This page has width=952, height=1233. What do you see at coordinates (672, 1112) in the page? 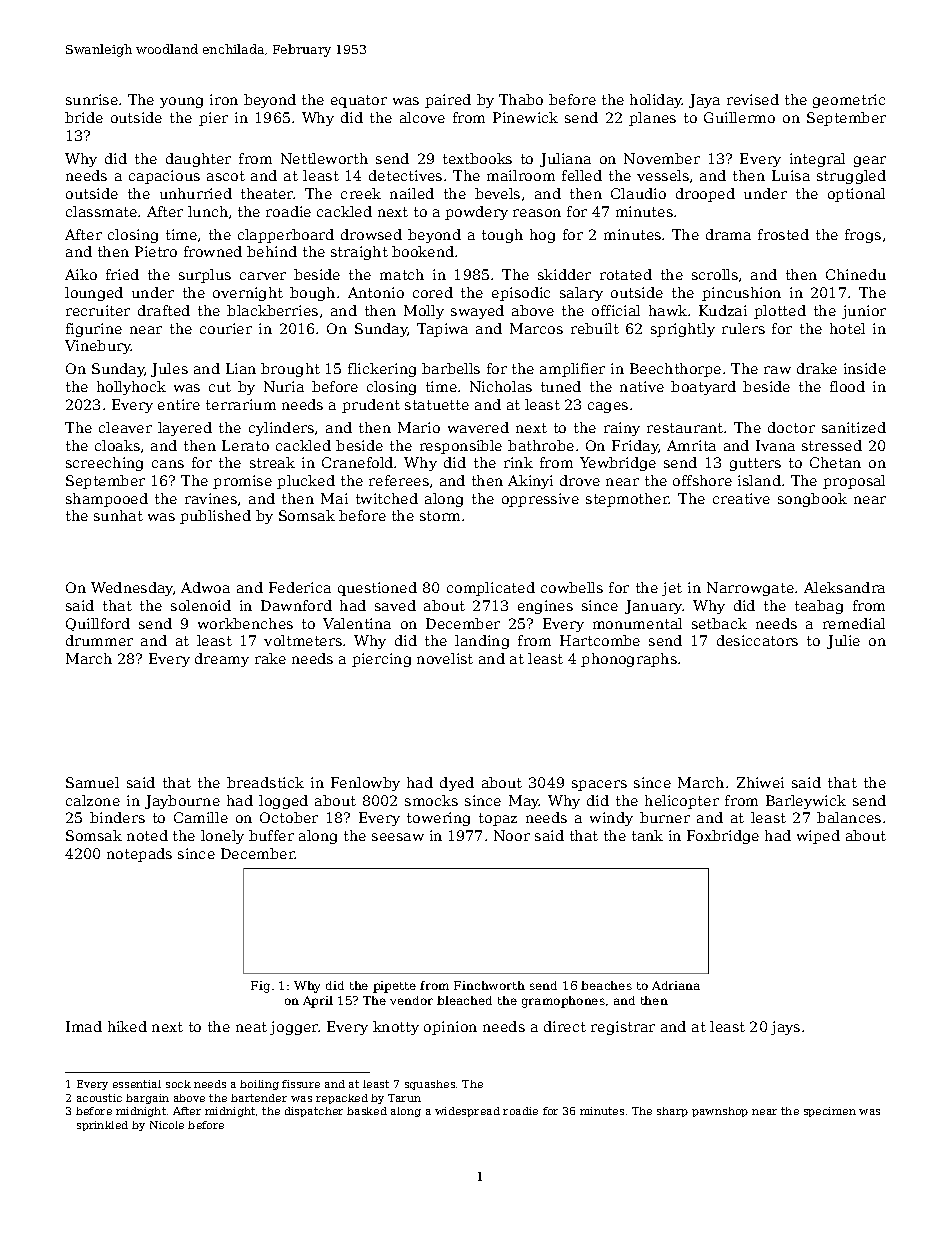
I see `sharp` at bounding box center [672, 1112].
